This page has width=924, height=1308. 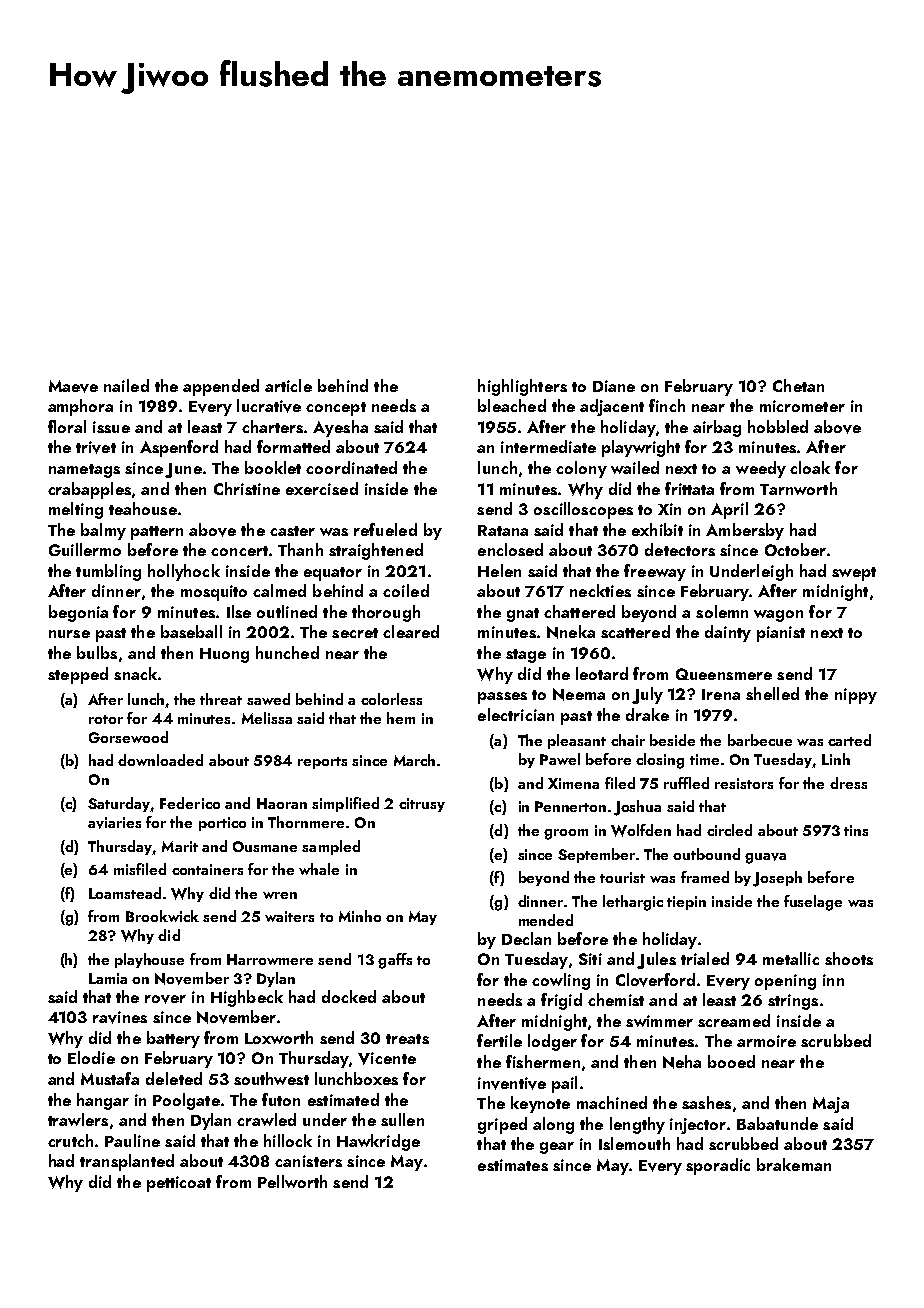 I want to click on beside, so click(x=672, y=740).
